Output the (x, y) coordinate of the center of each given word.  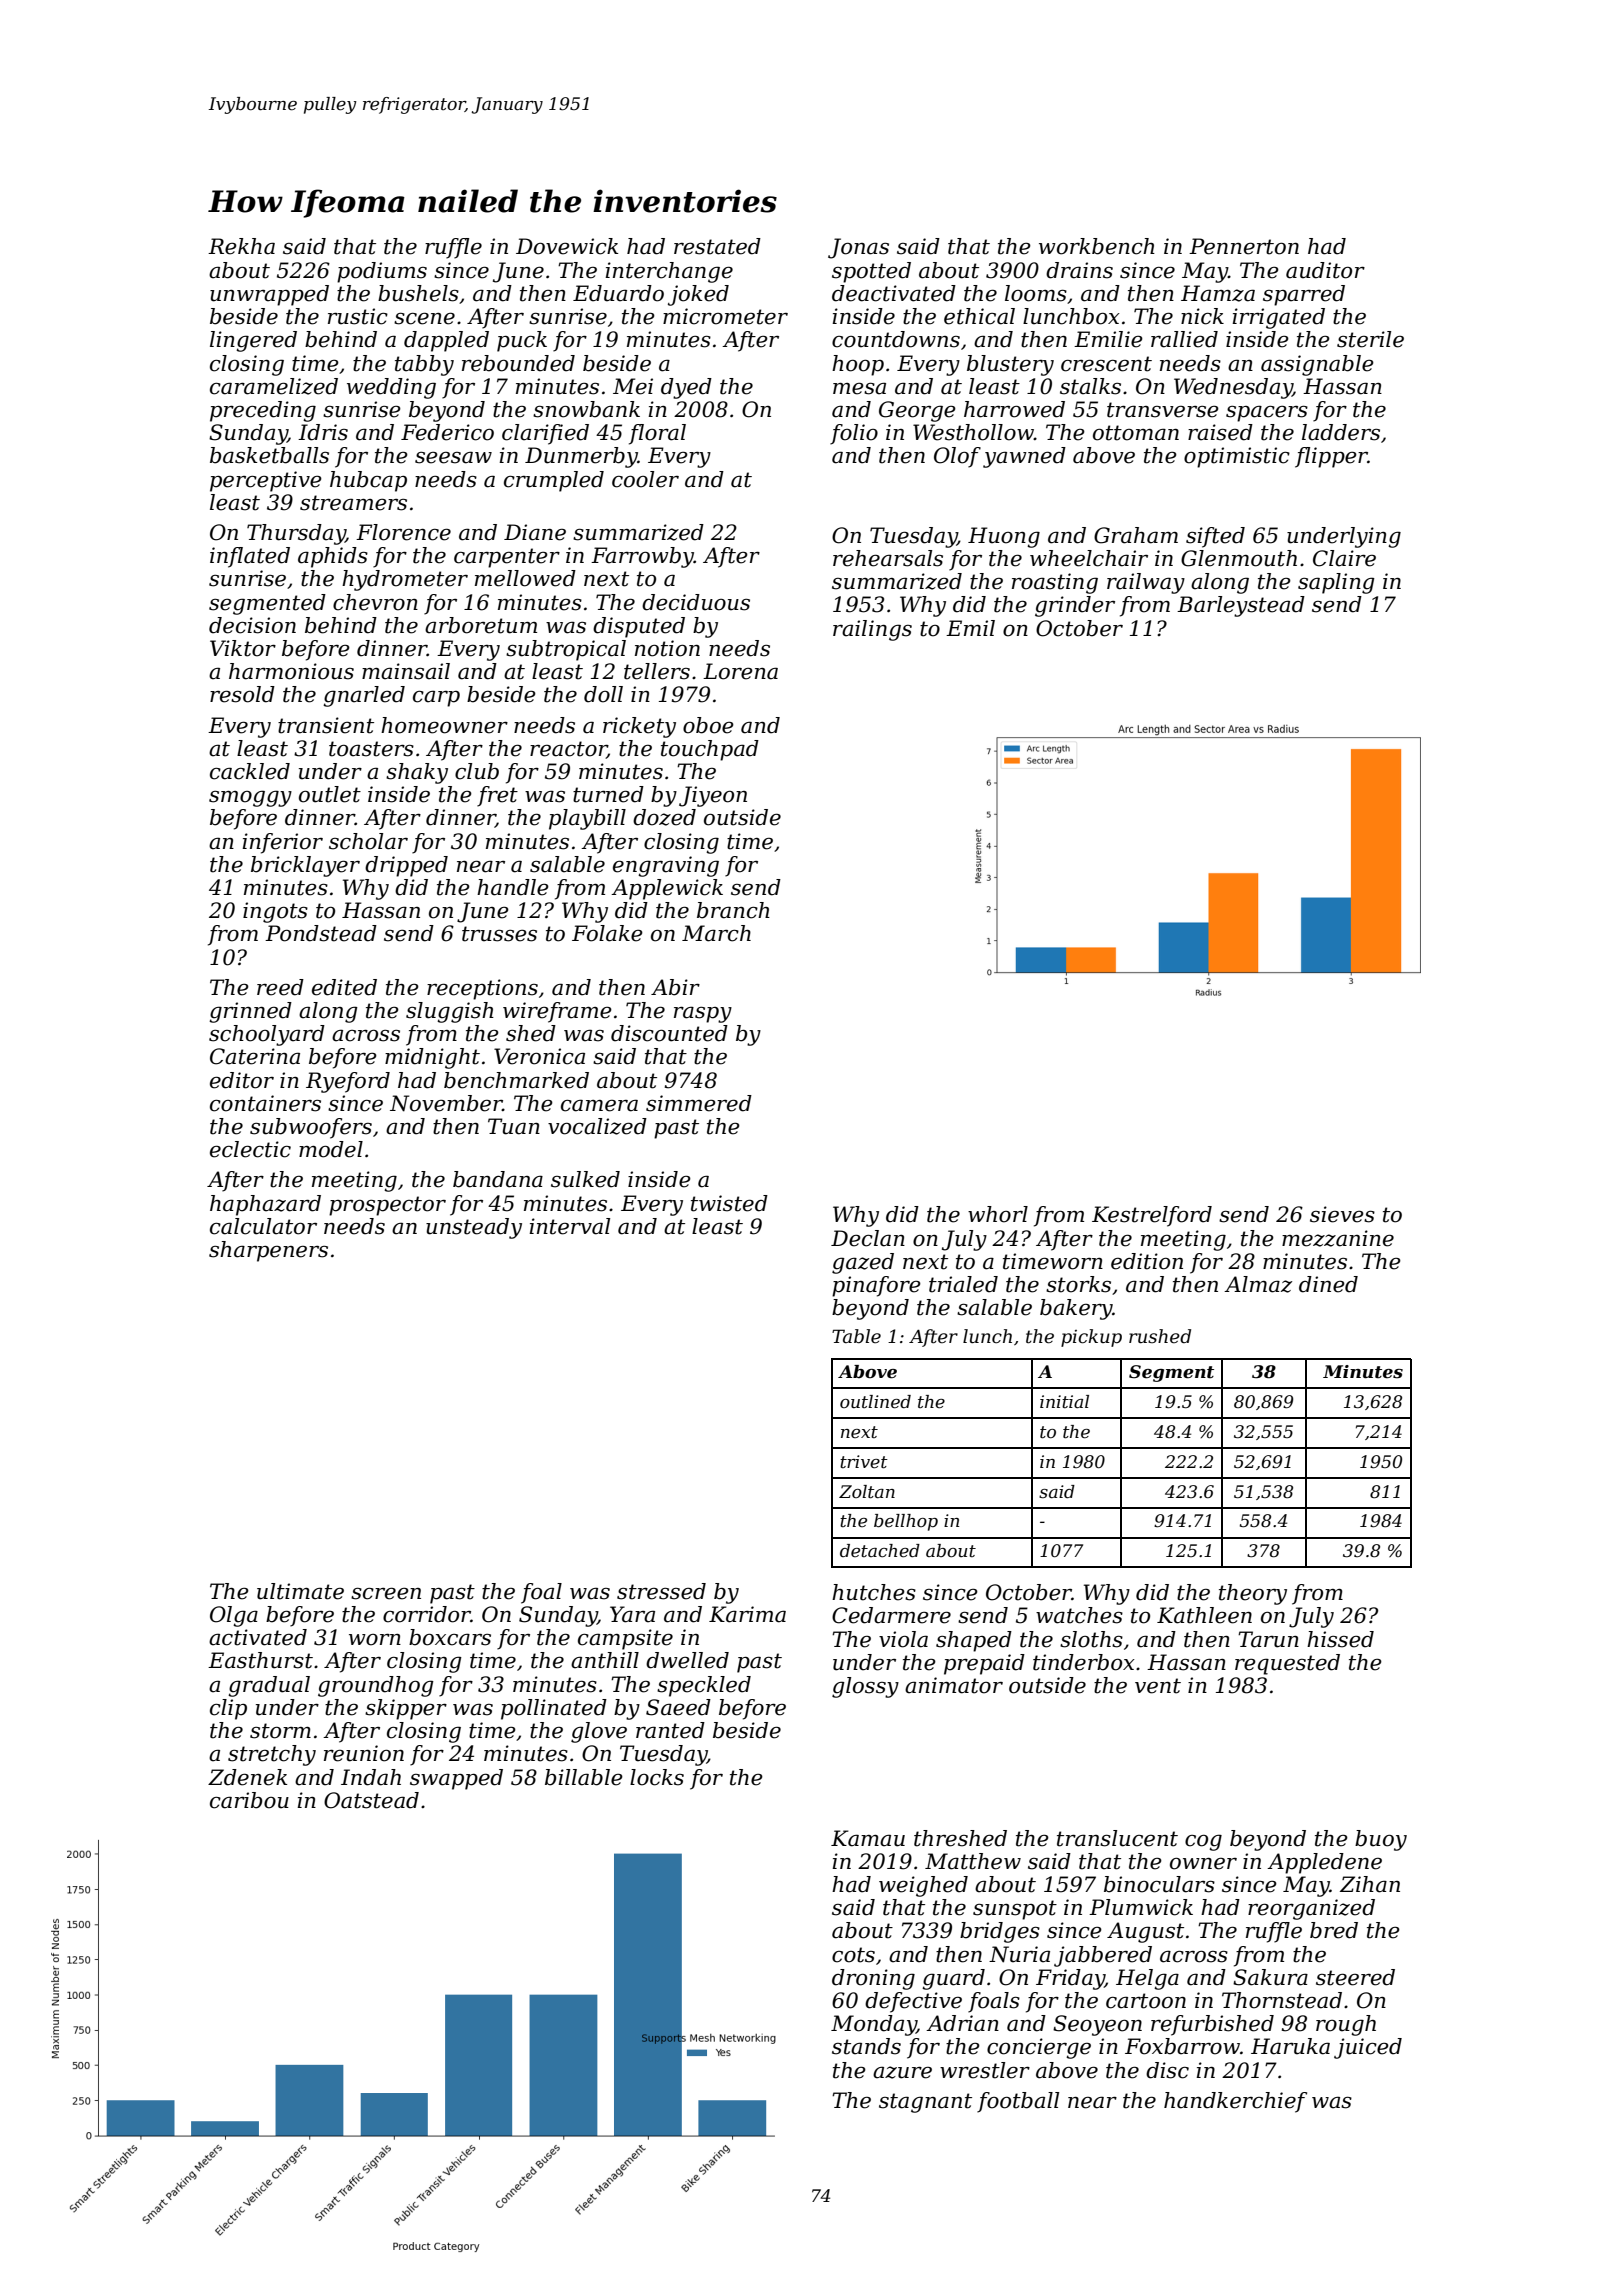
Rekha (241, 246)
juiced (1368, 2048)
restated (717, 246)
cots (853, 1955)
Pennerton (1244, 246)
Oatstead (371, 1800)
